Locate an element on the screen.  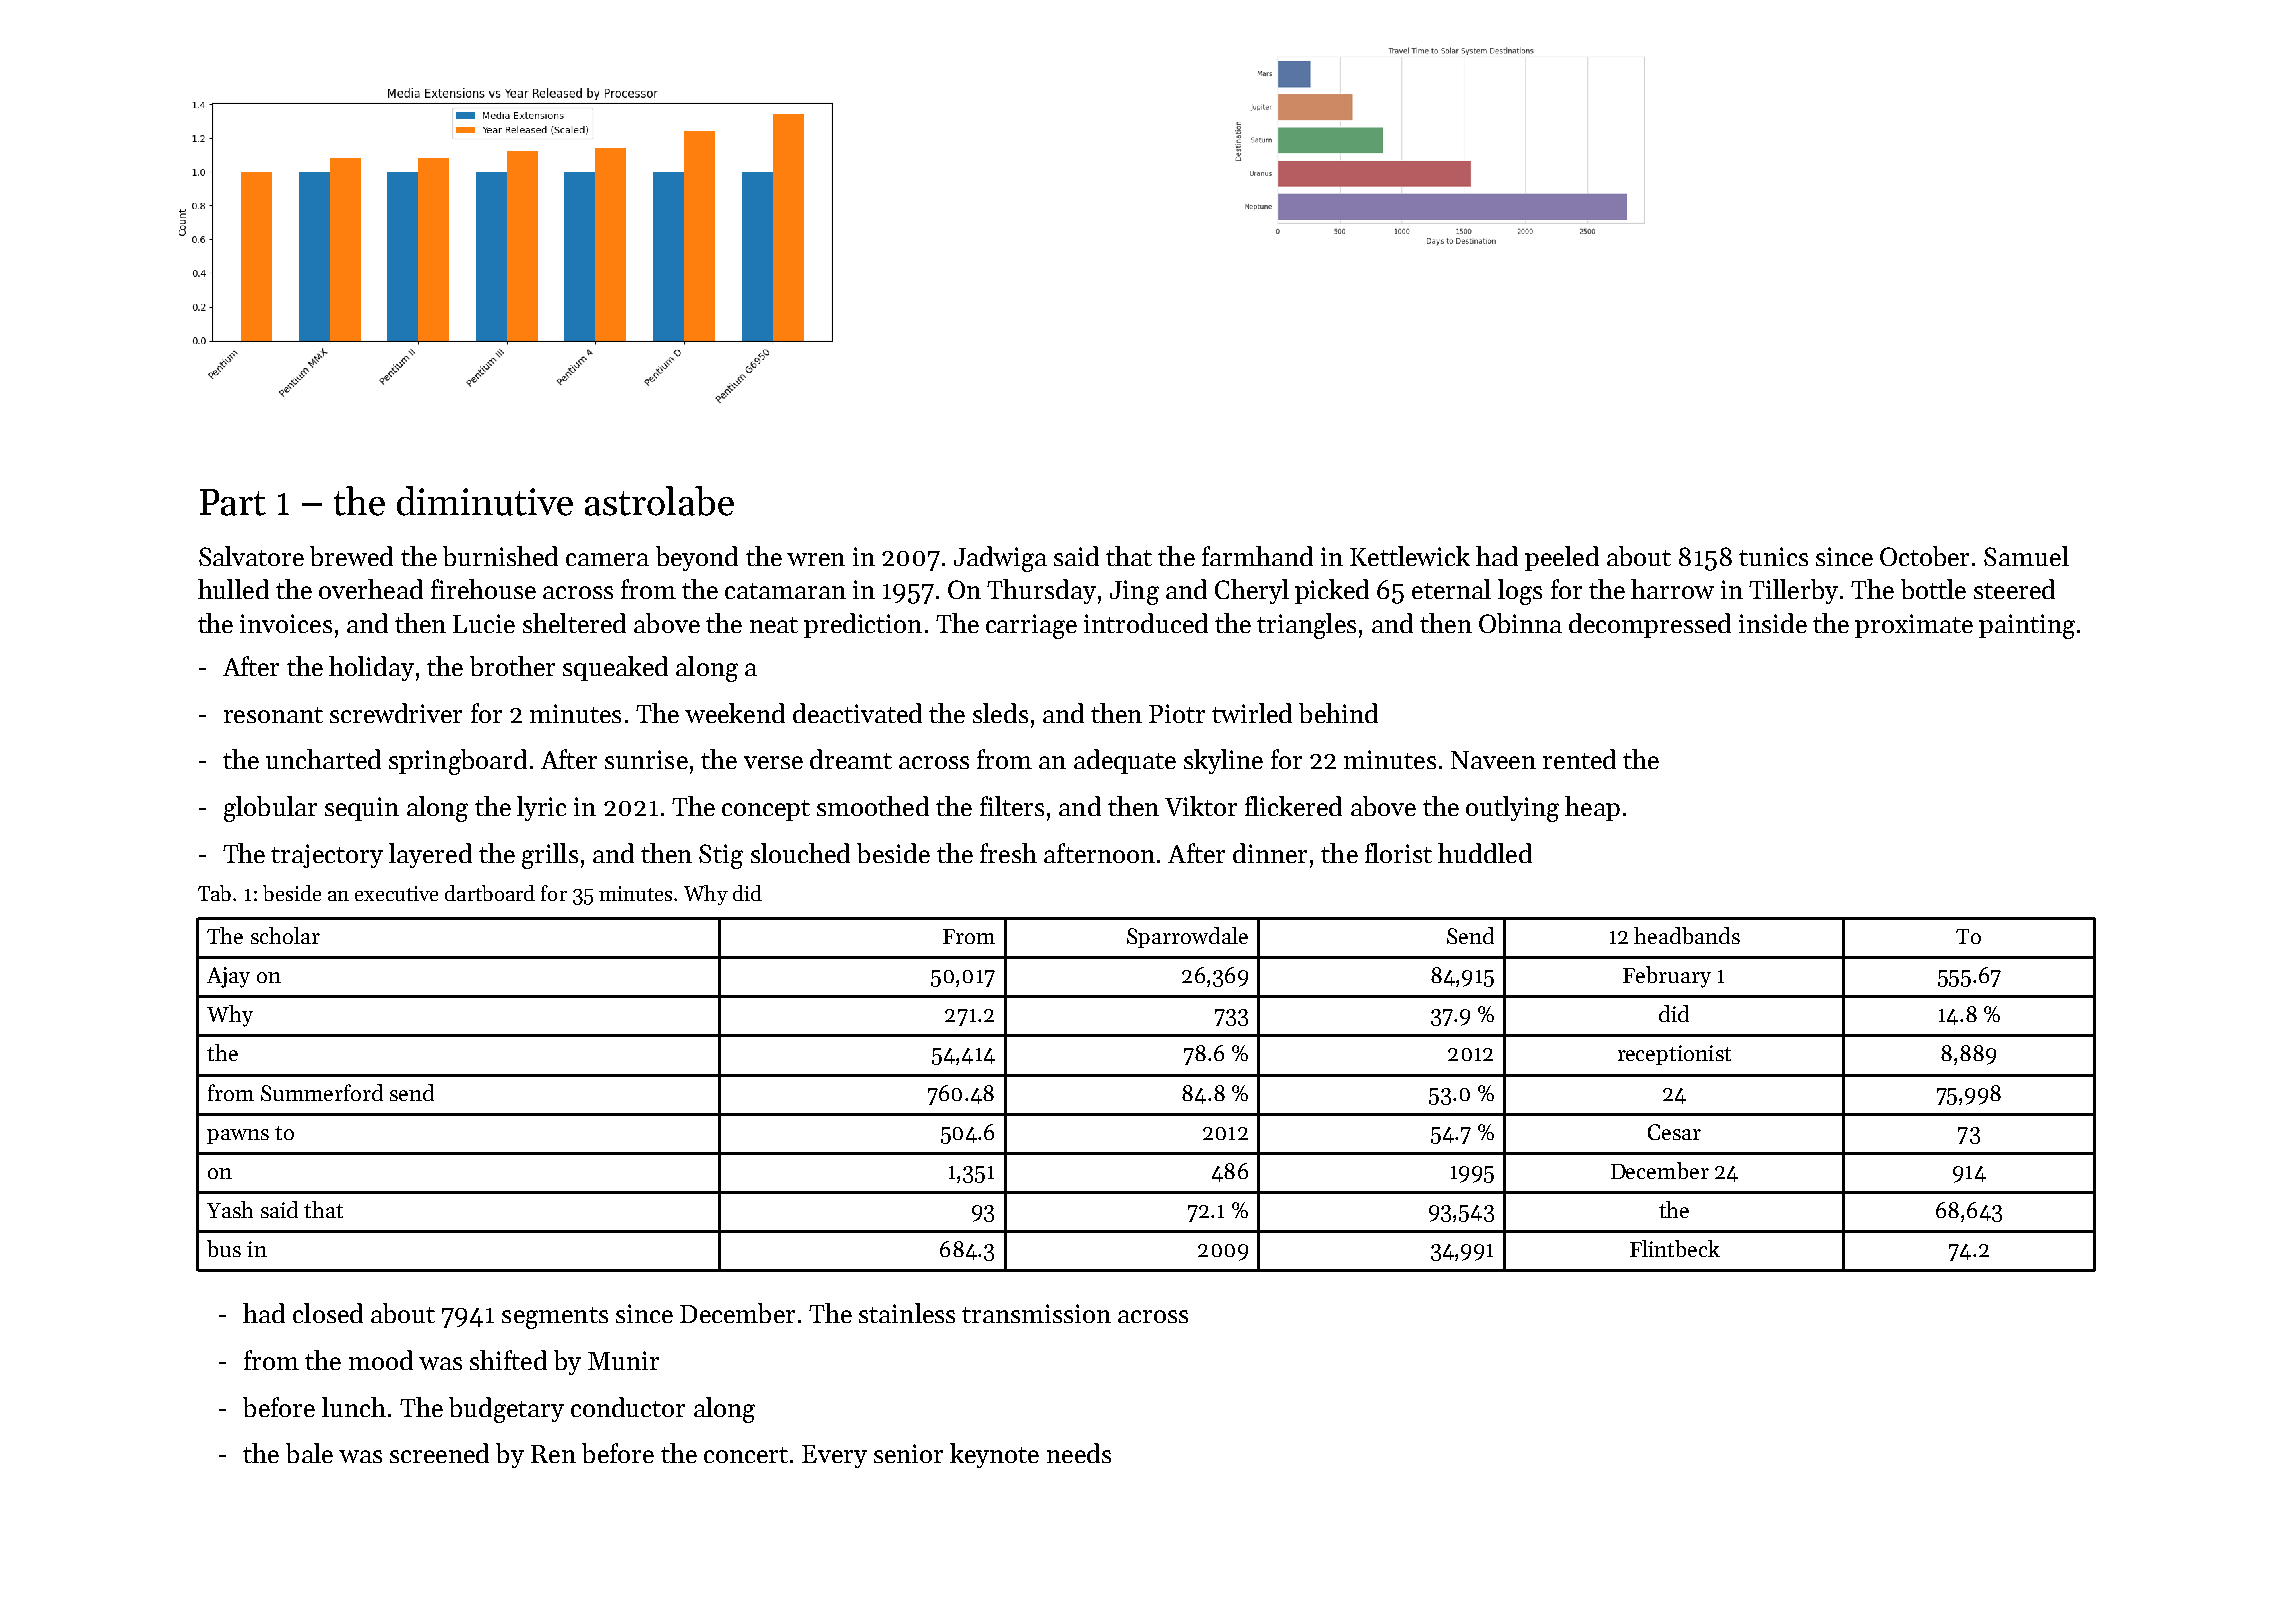
farmhand is located at coordinates (1257, 556).
